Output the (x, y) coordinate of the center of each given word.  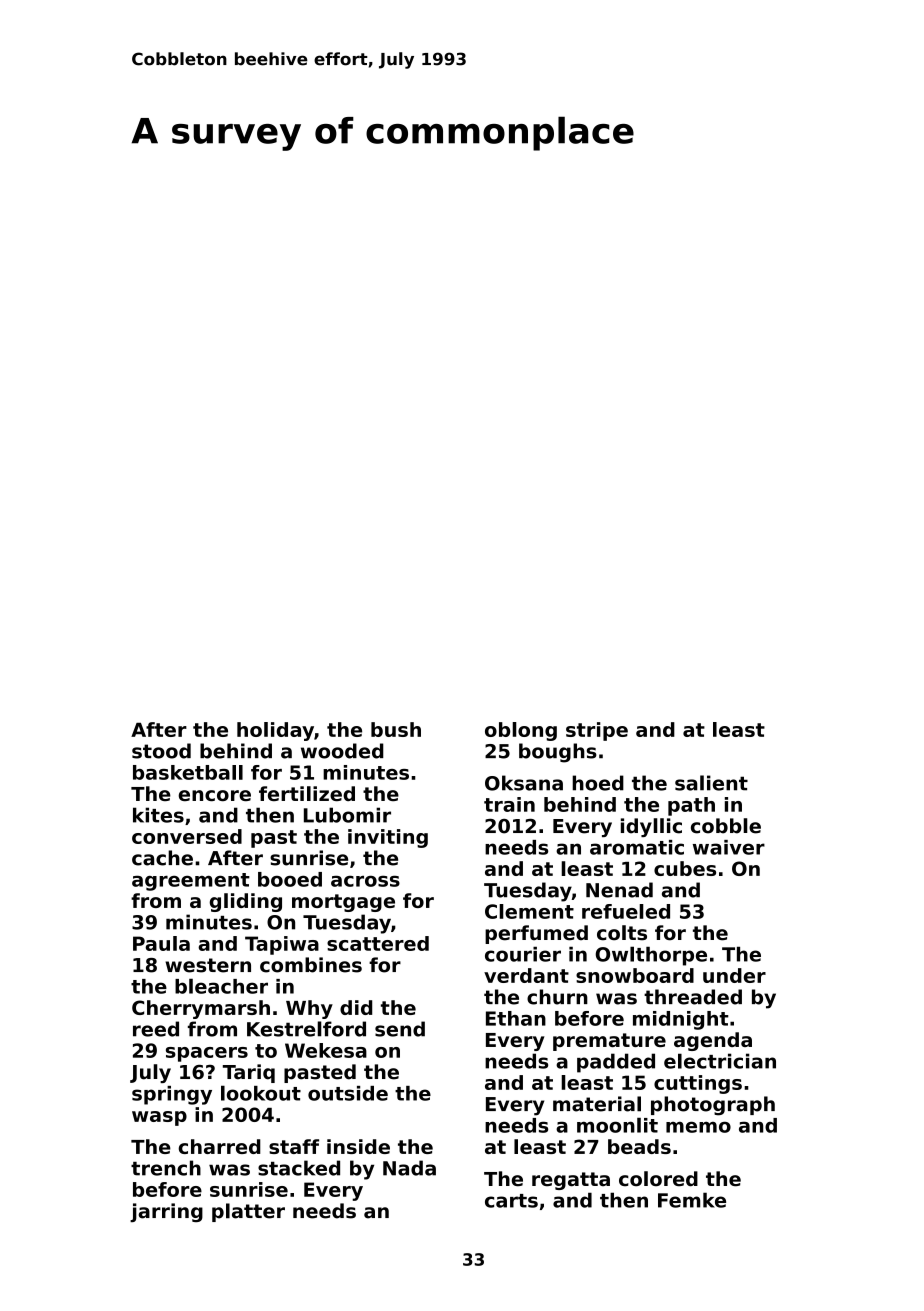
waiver (729, 847)
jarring (166, 1212)
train (509, 804)
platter (248, 1212)
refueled (626, 911)
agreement (191, 882)
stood (161, 751)
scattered (378, 943)
